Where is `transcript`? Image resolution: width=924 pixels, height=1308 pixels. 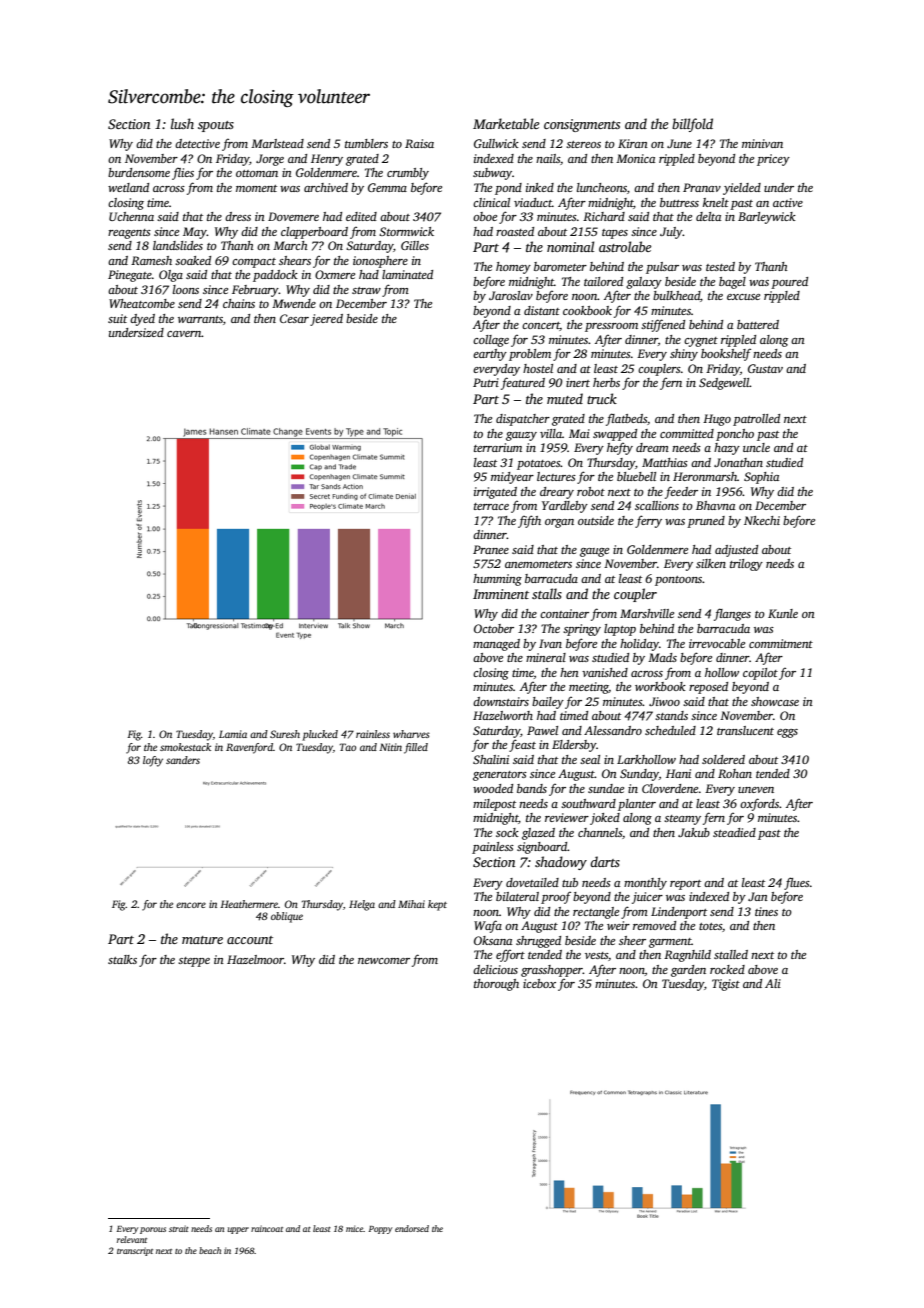 transcript is located at coordinates (135, 1251).
